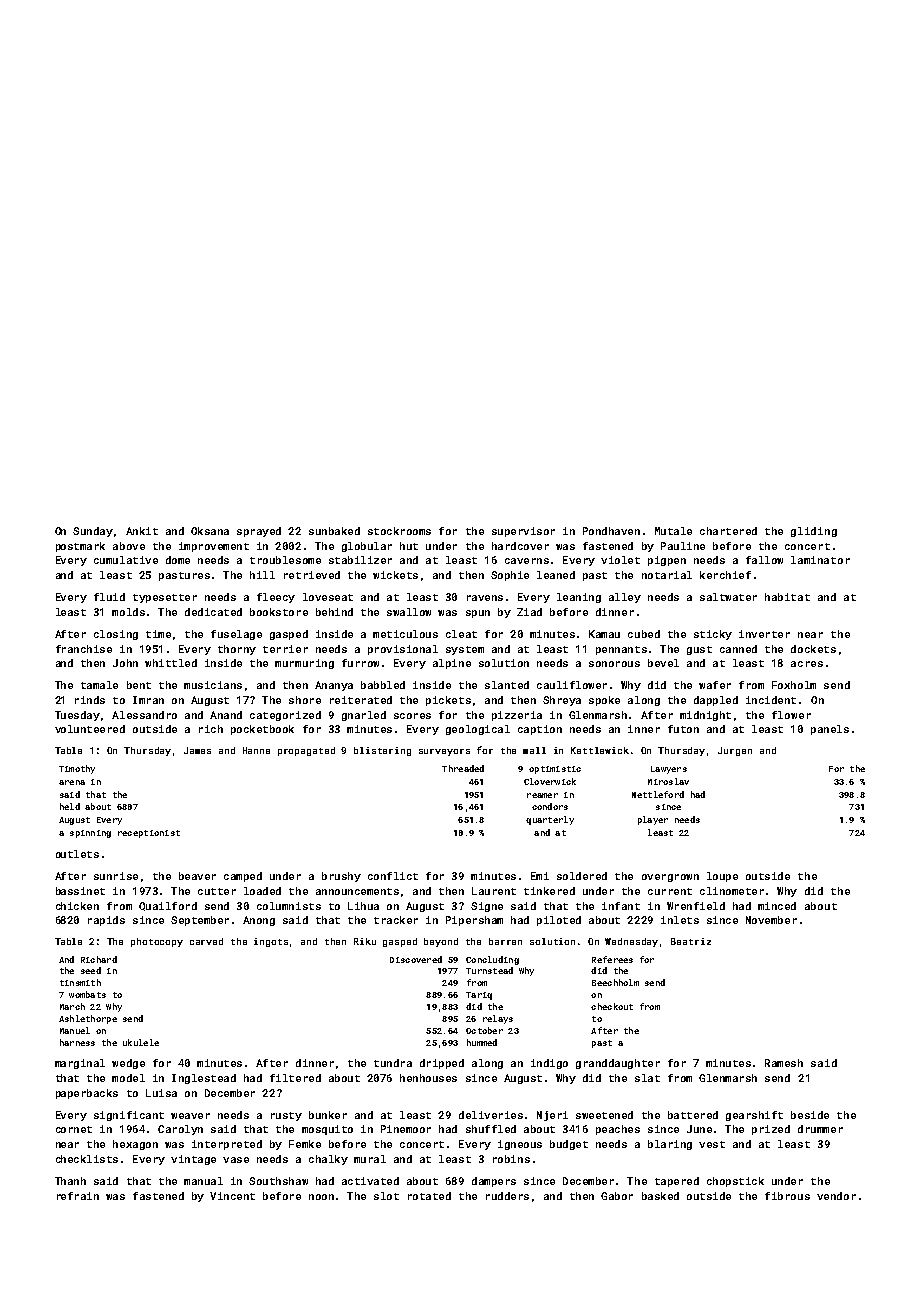 The image size is (924, 1308). Describe the element at coordinates (461, 634) in the document. I see `cleat` at that location.
